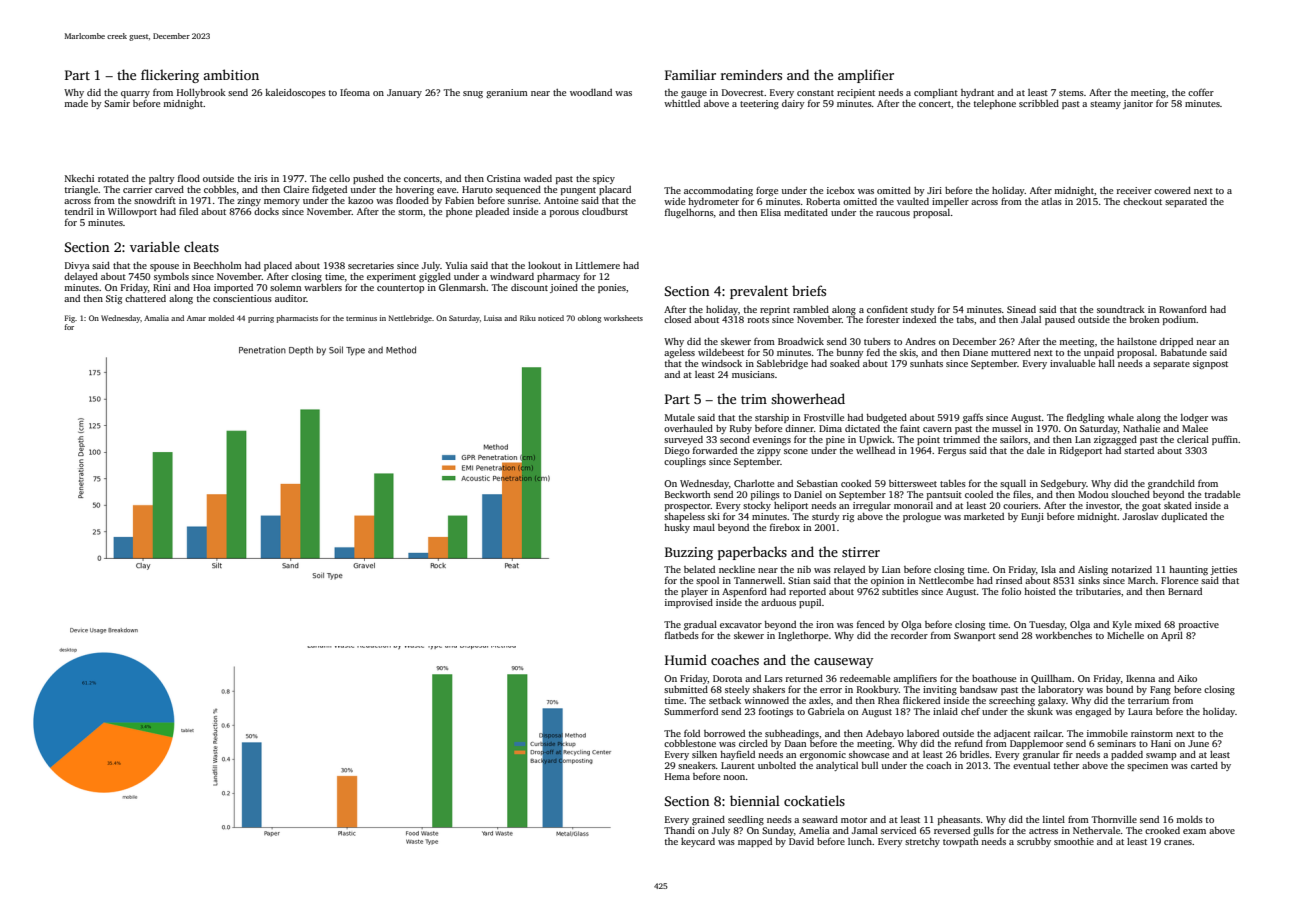 Image resolution: width=1308 pixels, height=924 pixels. What do you see at coordinates (689, 603) in the document?
I see `improvised` at bounding box center [689, 603].
